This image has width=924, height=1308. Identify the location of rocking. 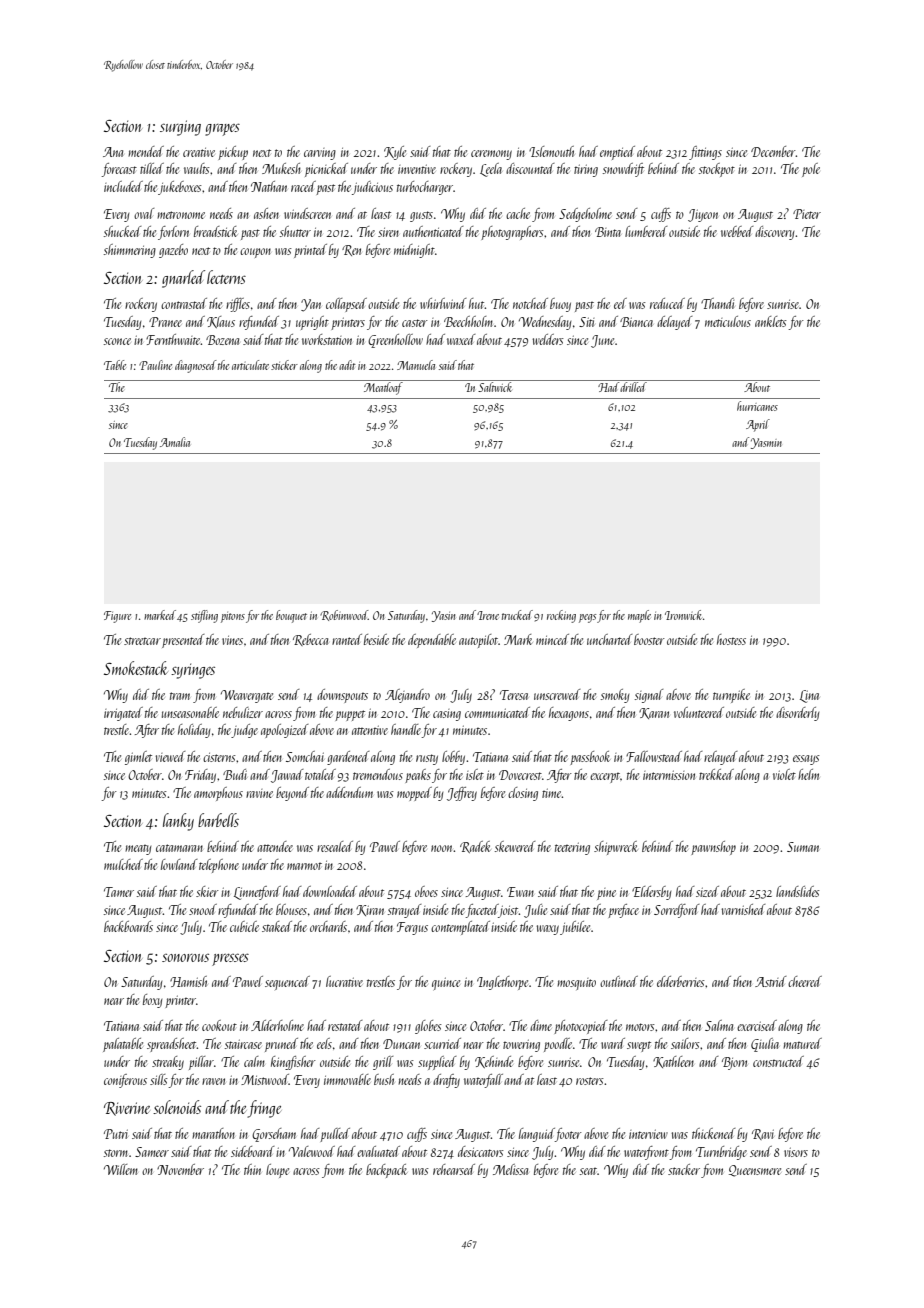
(561, 616).
